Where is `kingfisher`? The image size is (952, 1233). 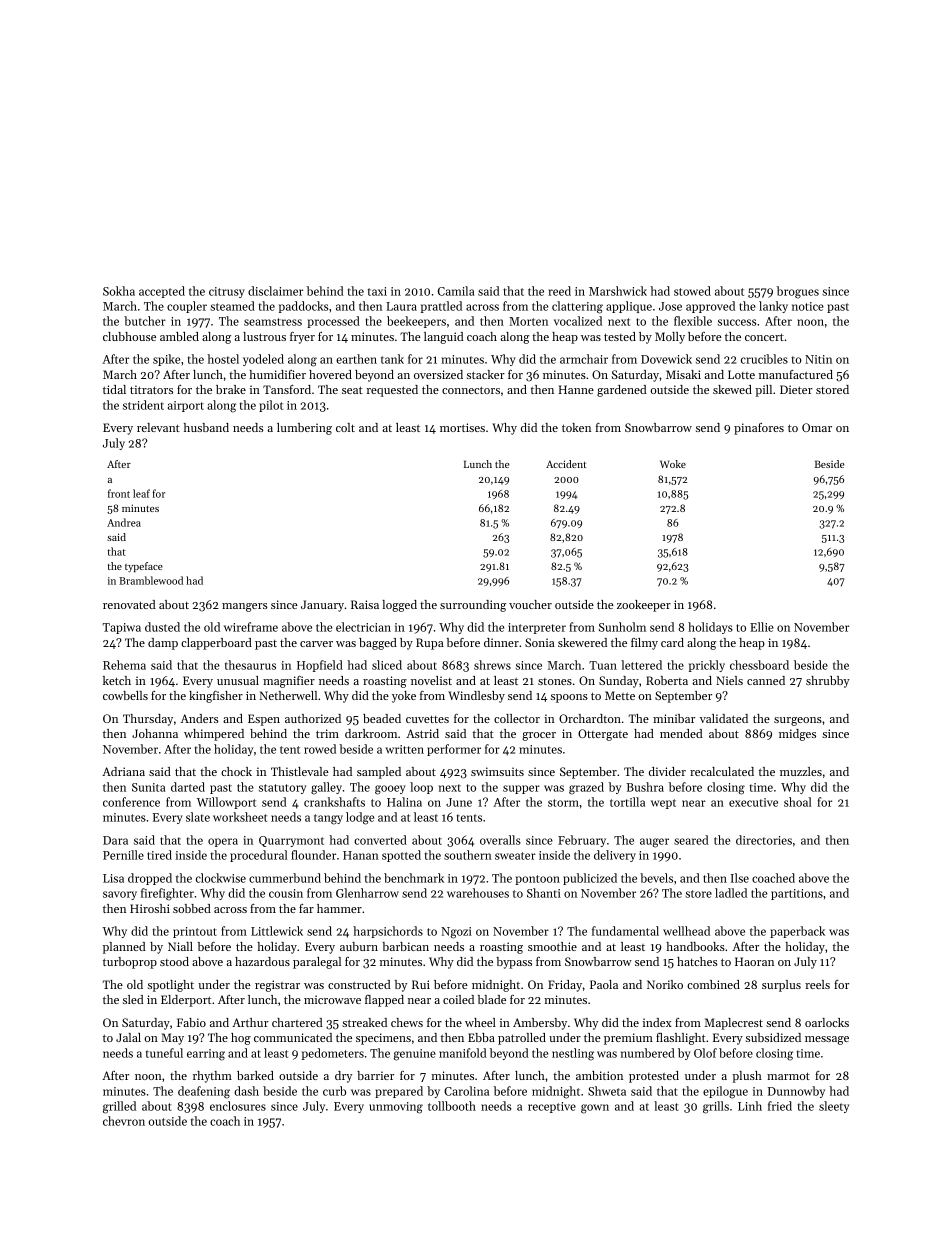 kingfisher is located at coordinates (216, 697).
